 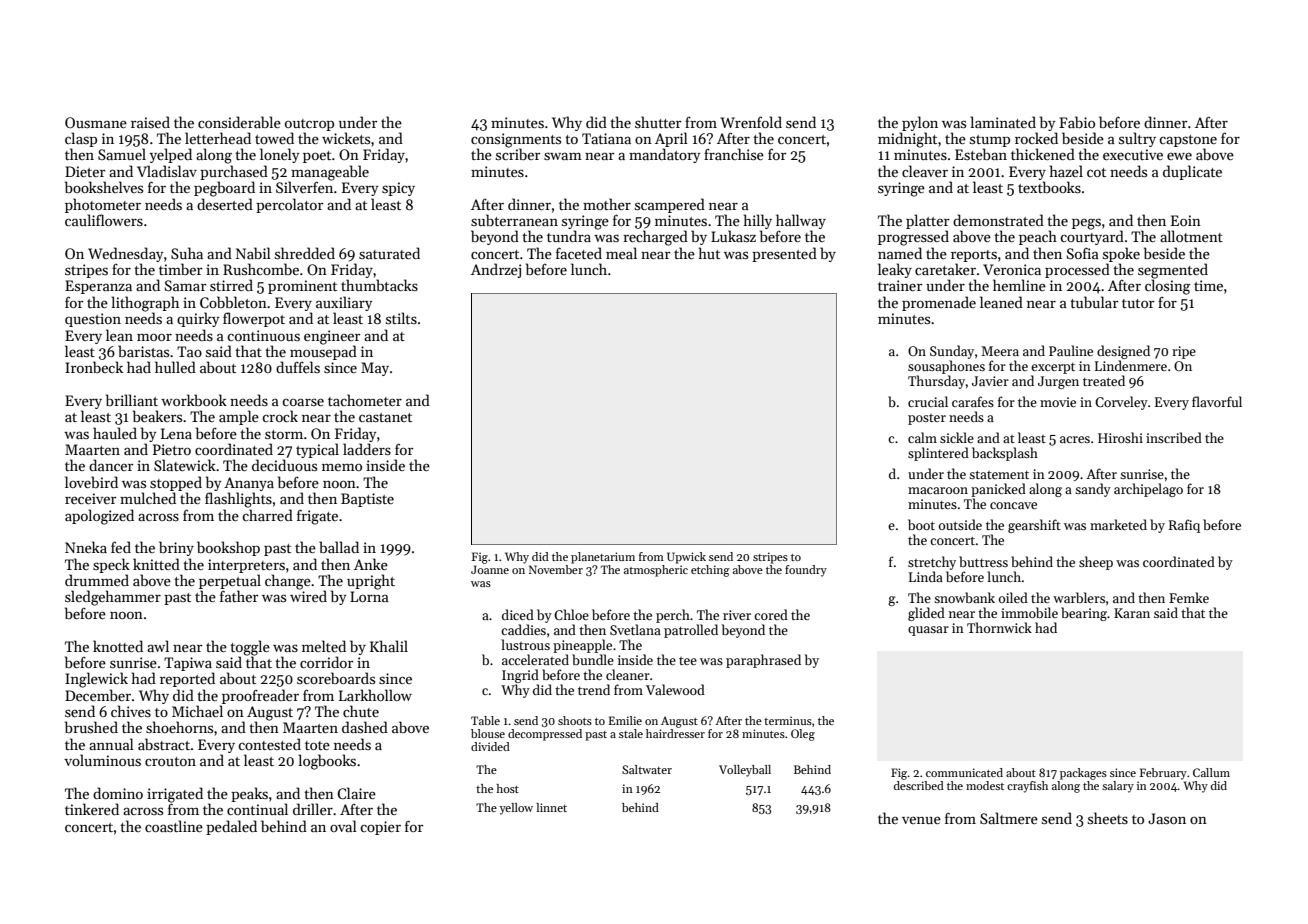 What do you see at coordinates (91, 727) in the page?
I see `brushed` at bounding box center [91, 727].
